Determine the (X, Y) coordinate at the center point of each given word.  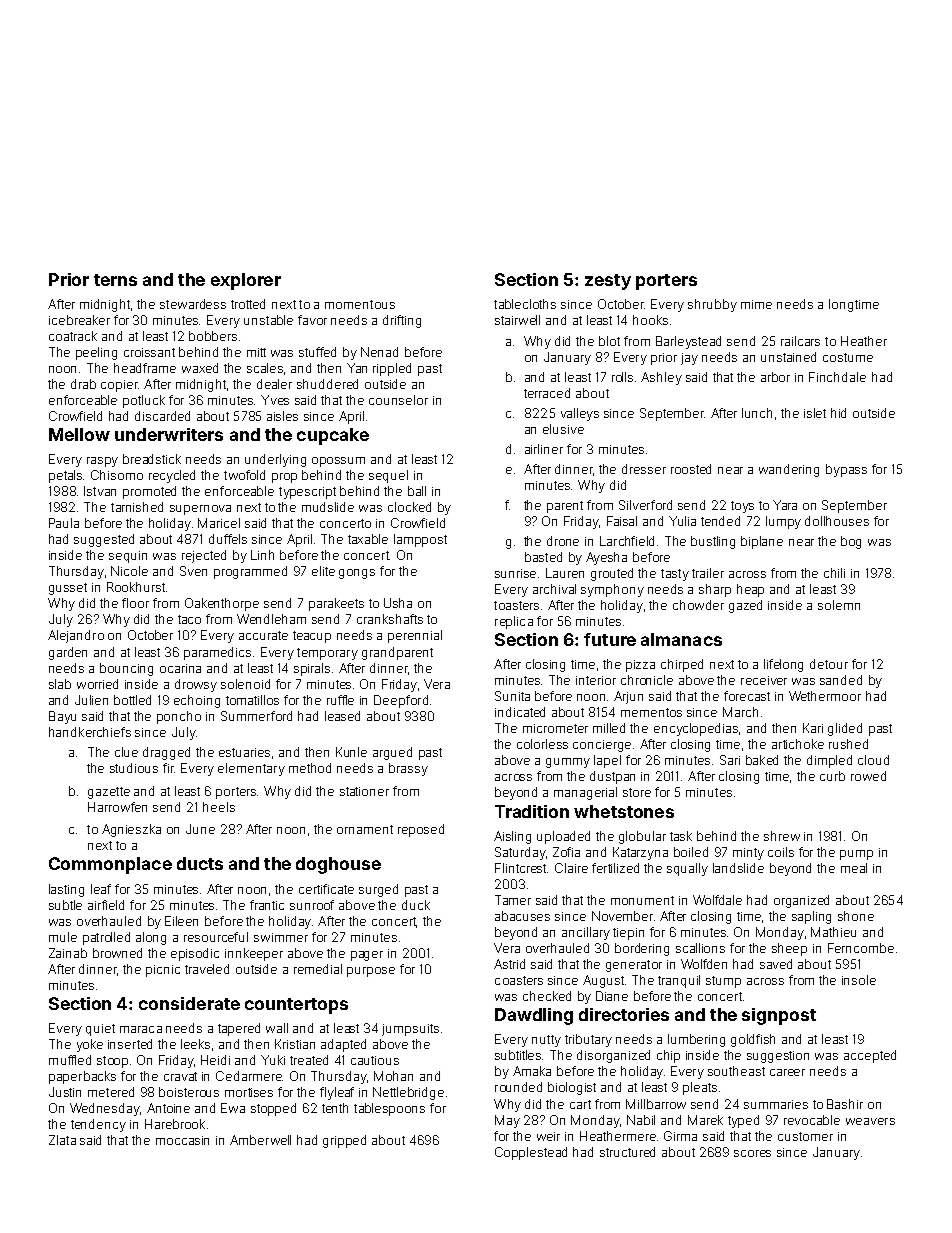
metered (111, 1092)
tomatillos (252, 700)
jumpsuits (410, 1030)
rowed (868, 776)
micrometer (555, 728)
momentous (360, 304)
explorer (246, 281)
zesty (608, 282)
